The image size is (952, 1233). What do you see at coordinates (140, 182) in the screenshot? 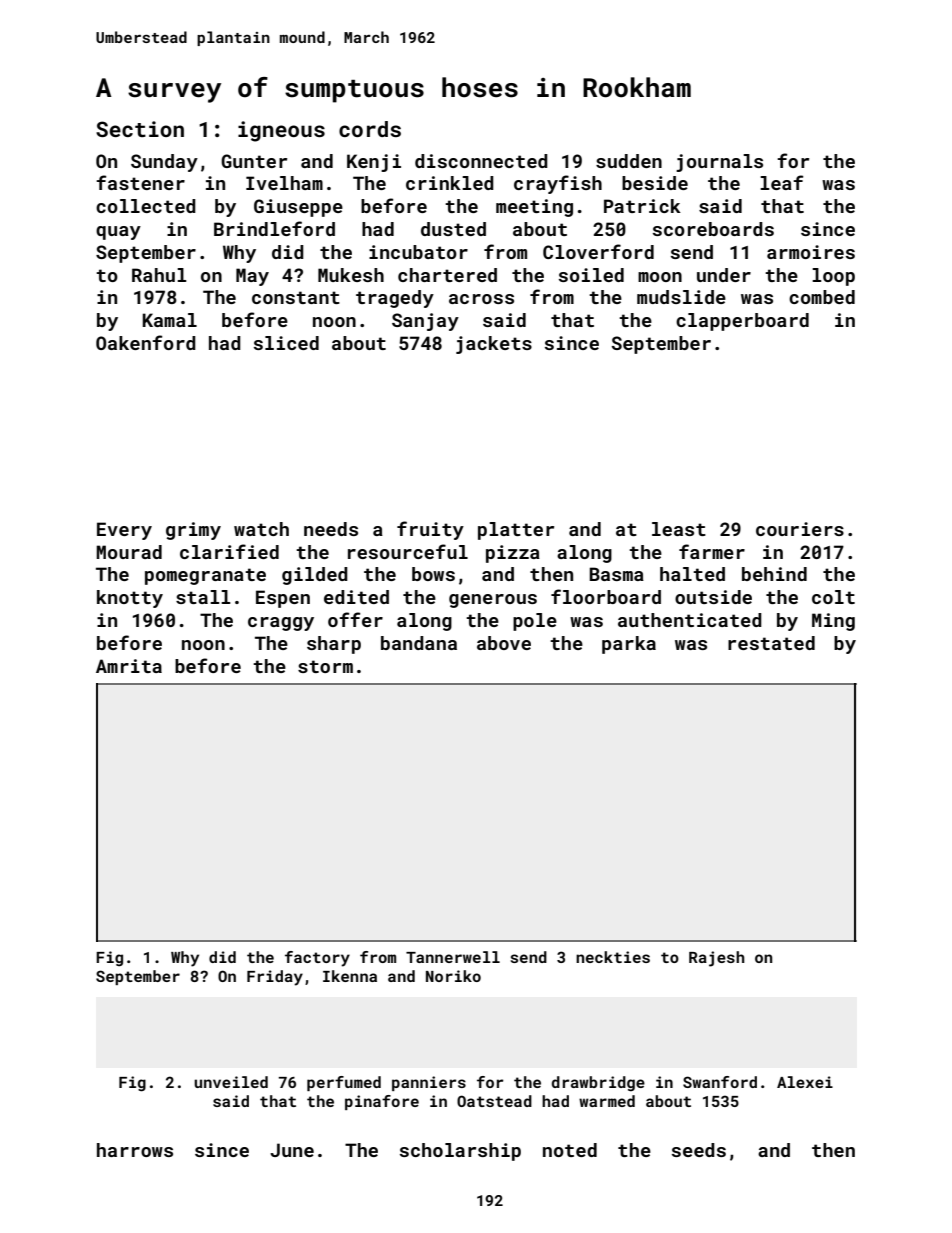
I see `fastener` at bounding box center [140, 182].
